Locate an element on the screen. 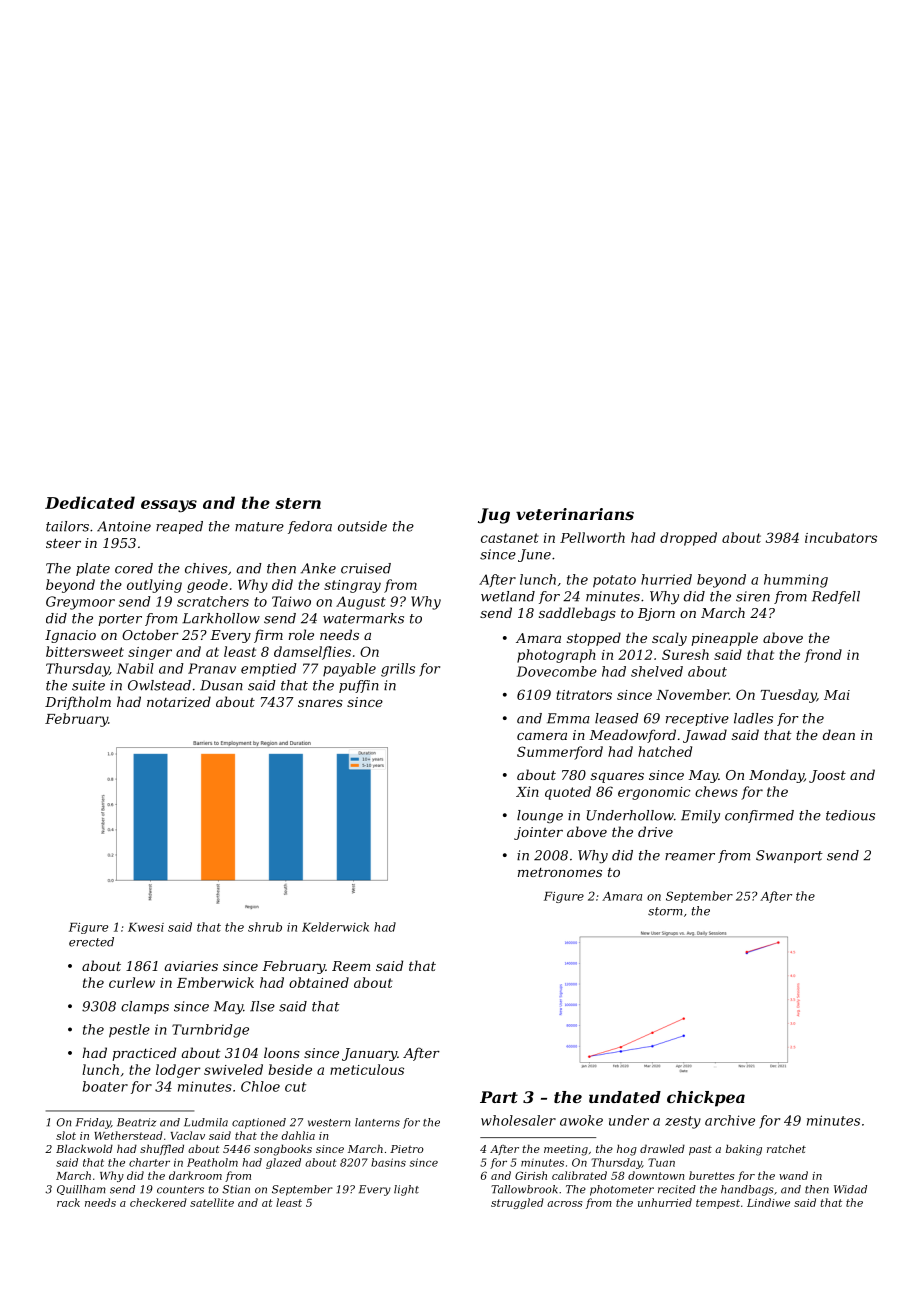 The height and width of the screenshot is (1308, 924). bittersweet is located at coordinates (85, 651).
